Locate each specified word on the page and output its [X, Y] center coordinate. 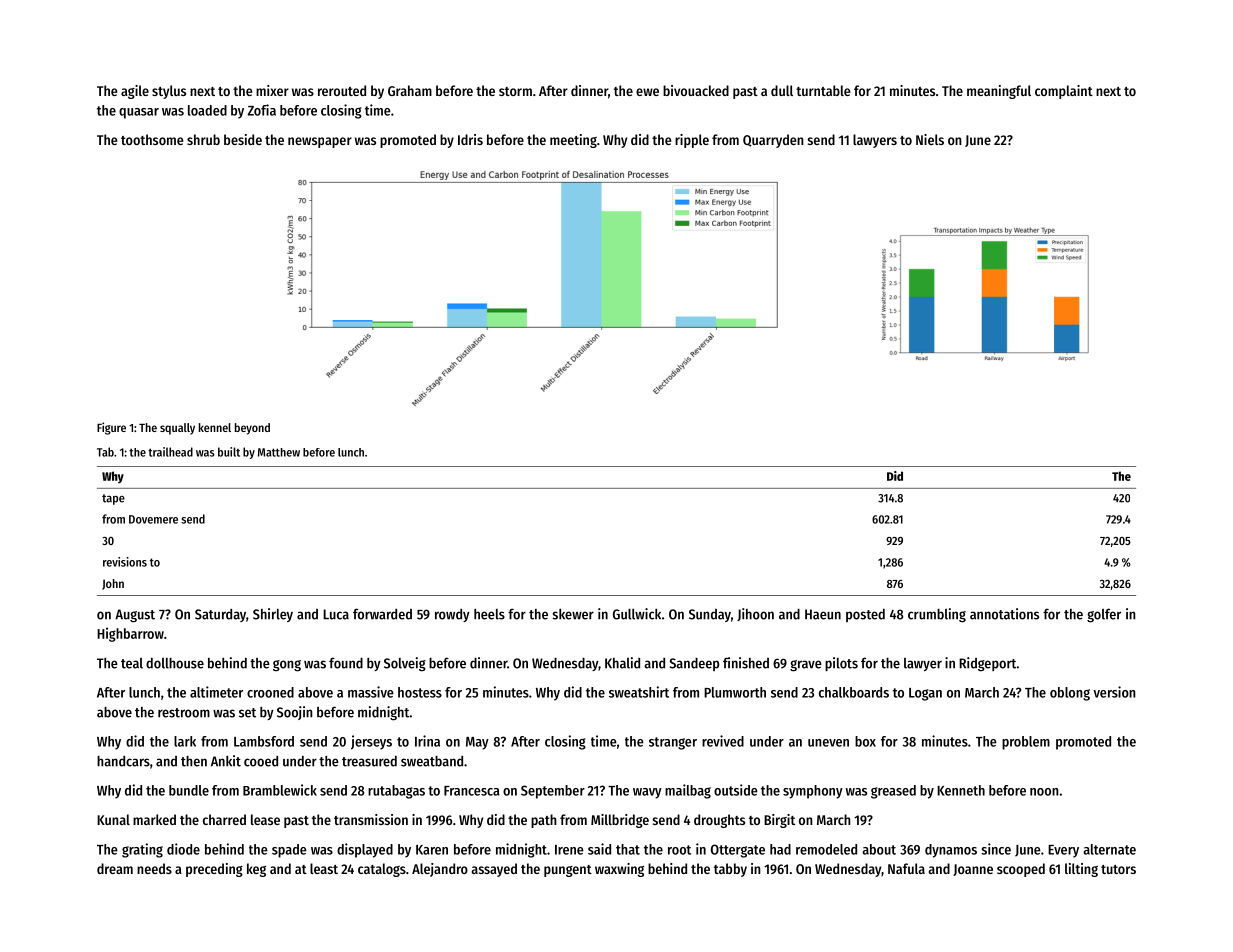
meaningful [999, 92]
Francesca [472, 791]
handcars [123, 761]
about [879, 849]
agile [135, 92]
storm [515, 91]
